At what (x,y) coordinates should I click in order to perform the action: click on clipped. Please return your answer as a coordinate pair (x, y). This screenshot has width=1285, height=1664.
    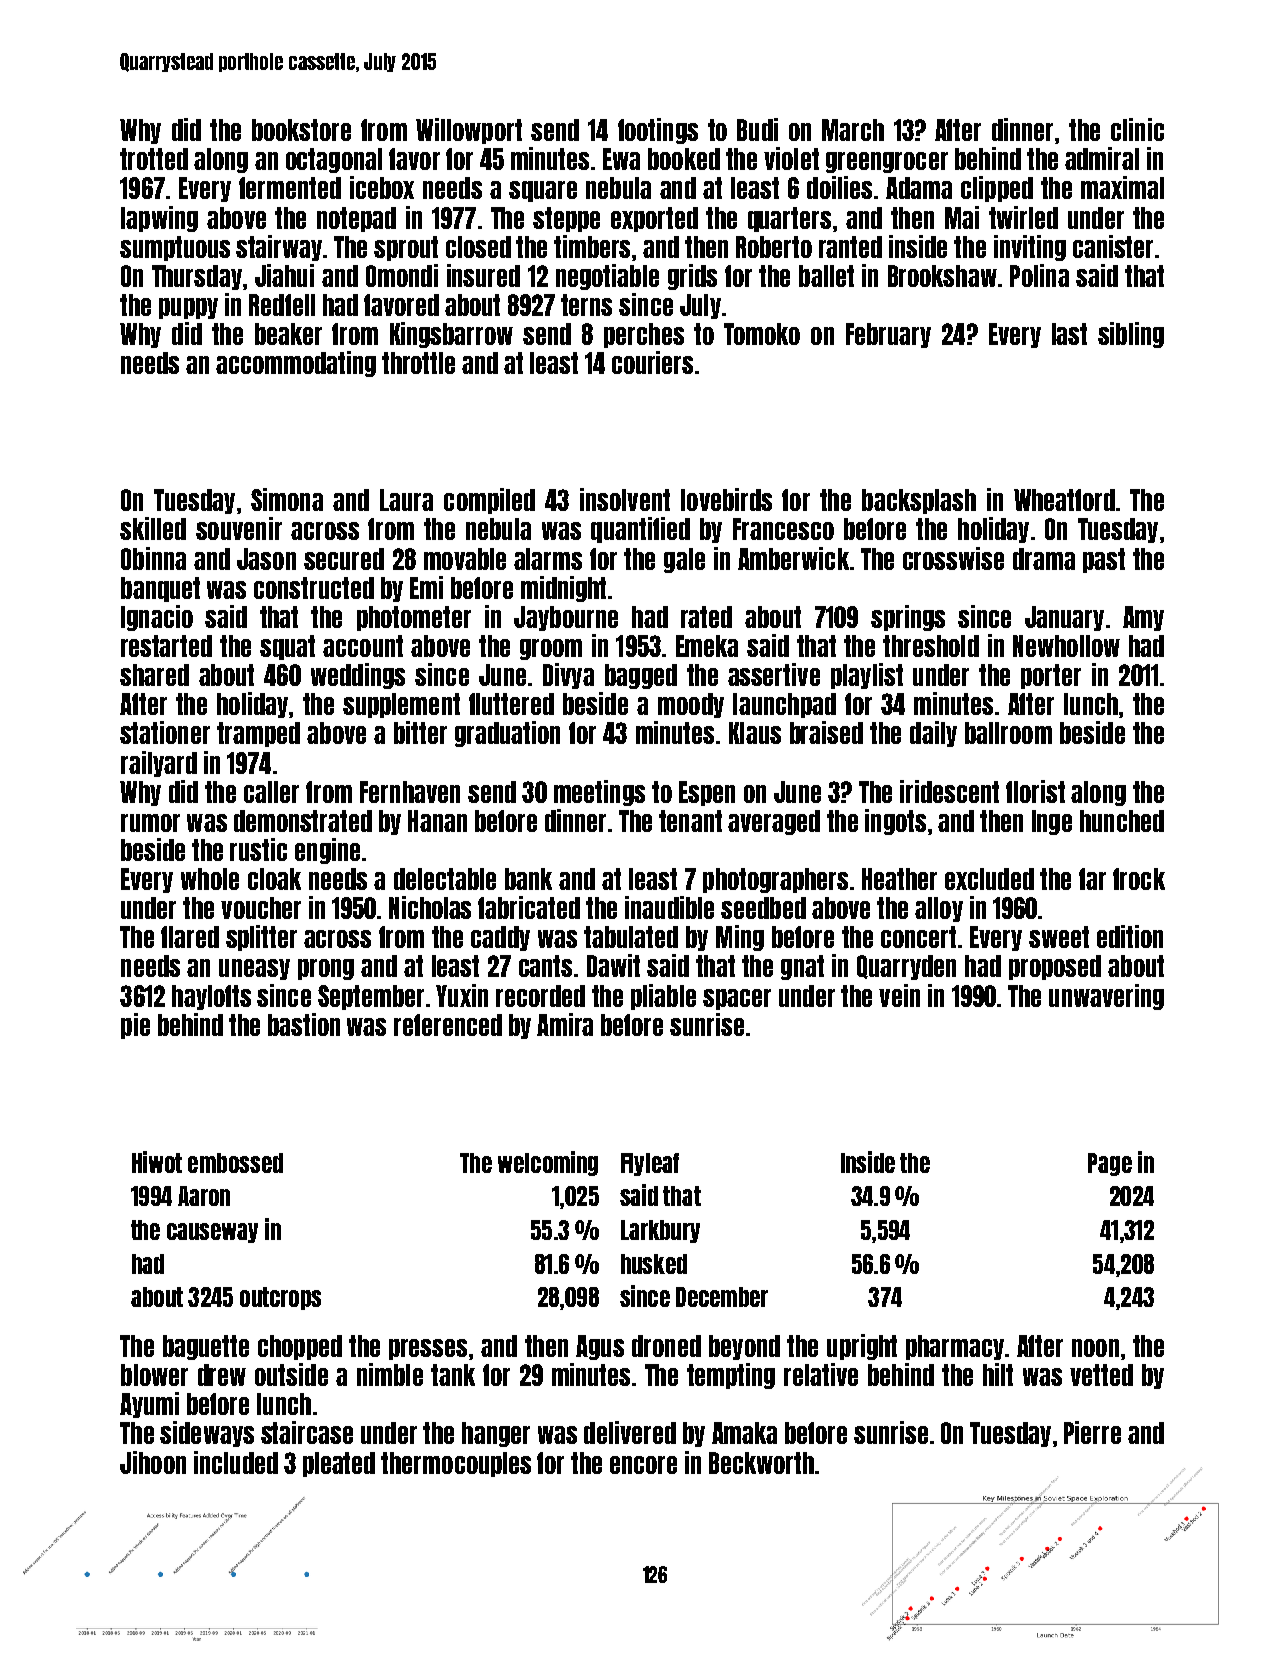
    Looking at the image, I should click on (997, 189).
